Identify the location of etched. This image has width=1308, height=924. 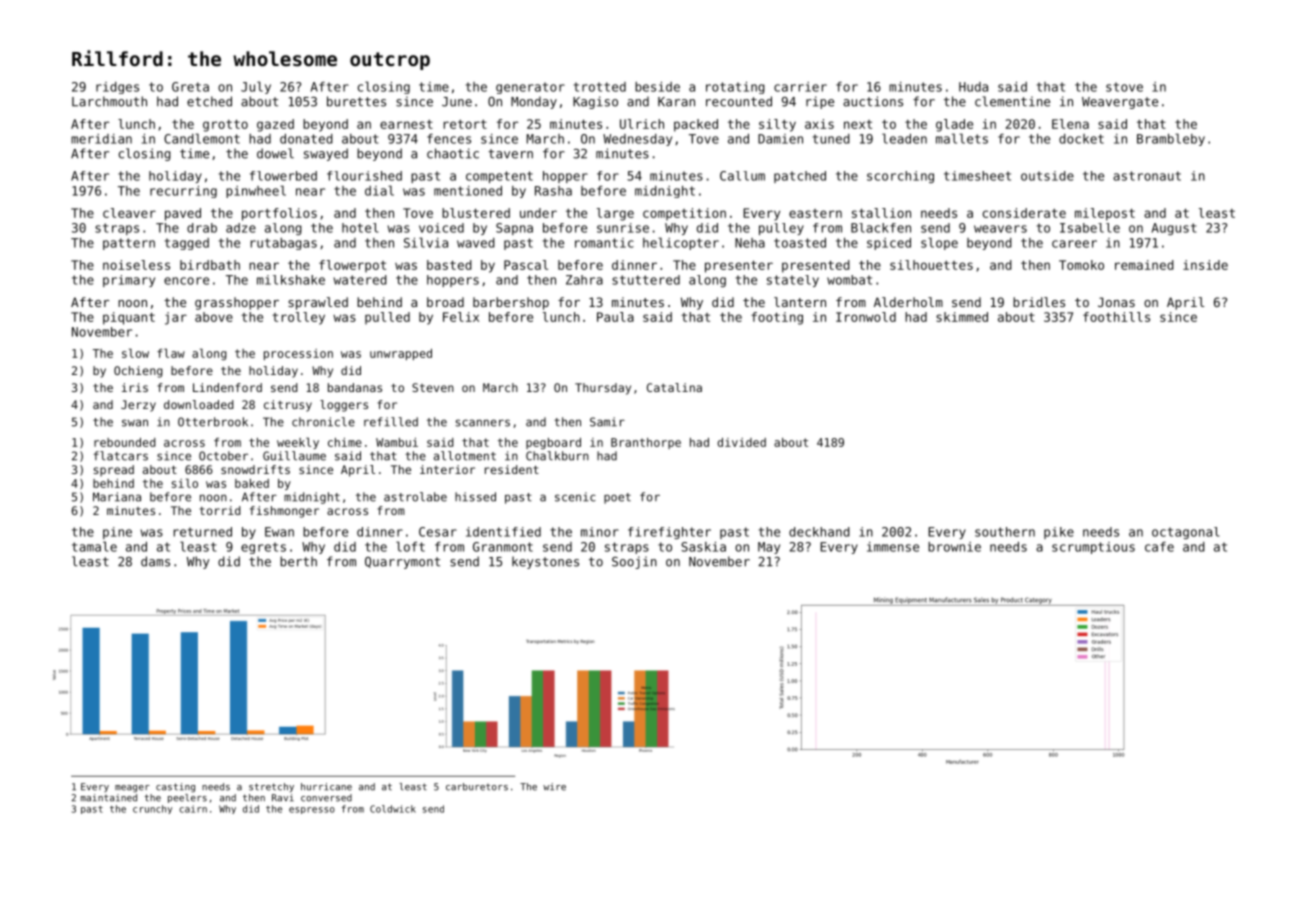
(209, 101).
